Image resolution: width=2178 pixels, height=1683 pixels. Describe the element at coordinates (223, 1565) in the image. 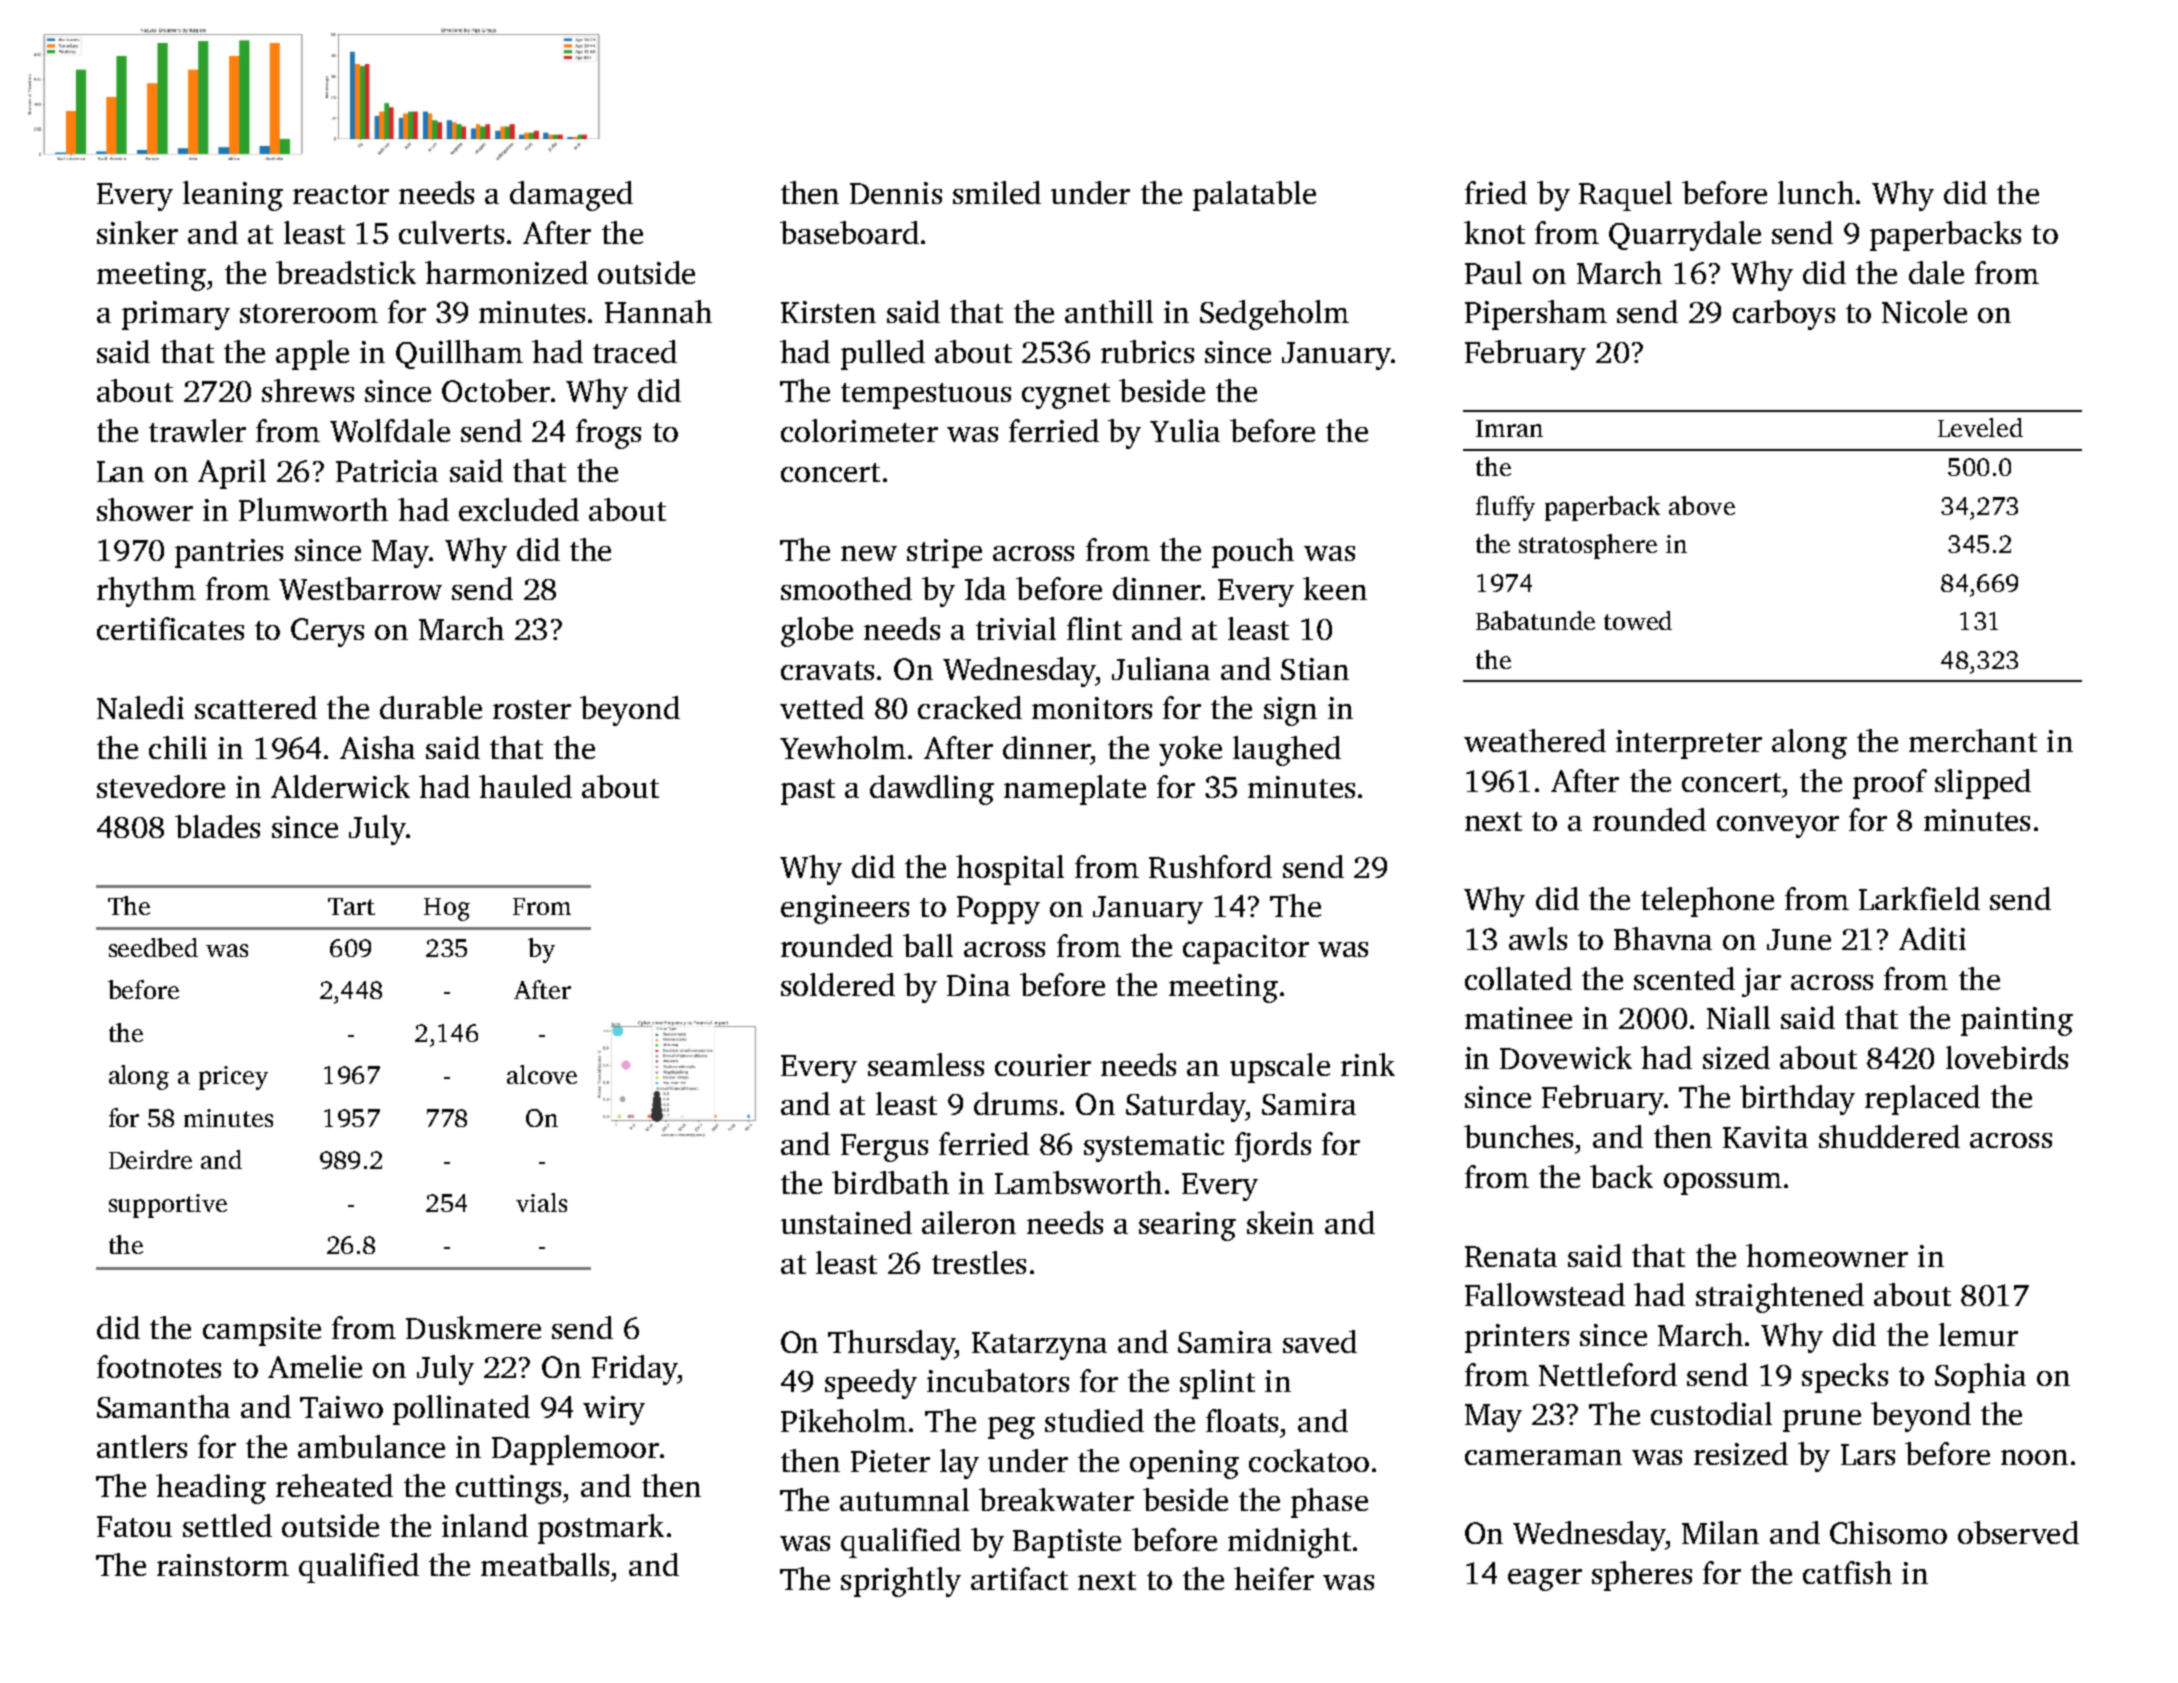

I see `rainstorm` at that location.
